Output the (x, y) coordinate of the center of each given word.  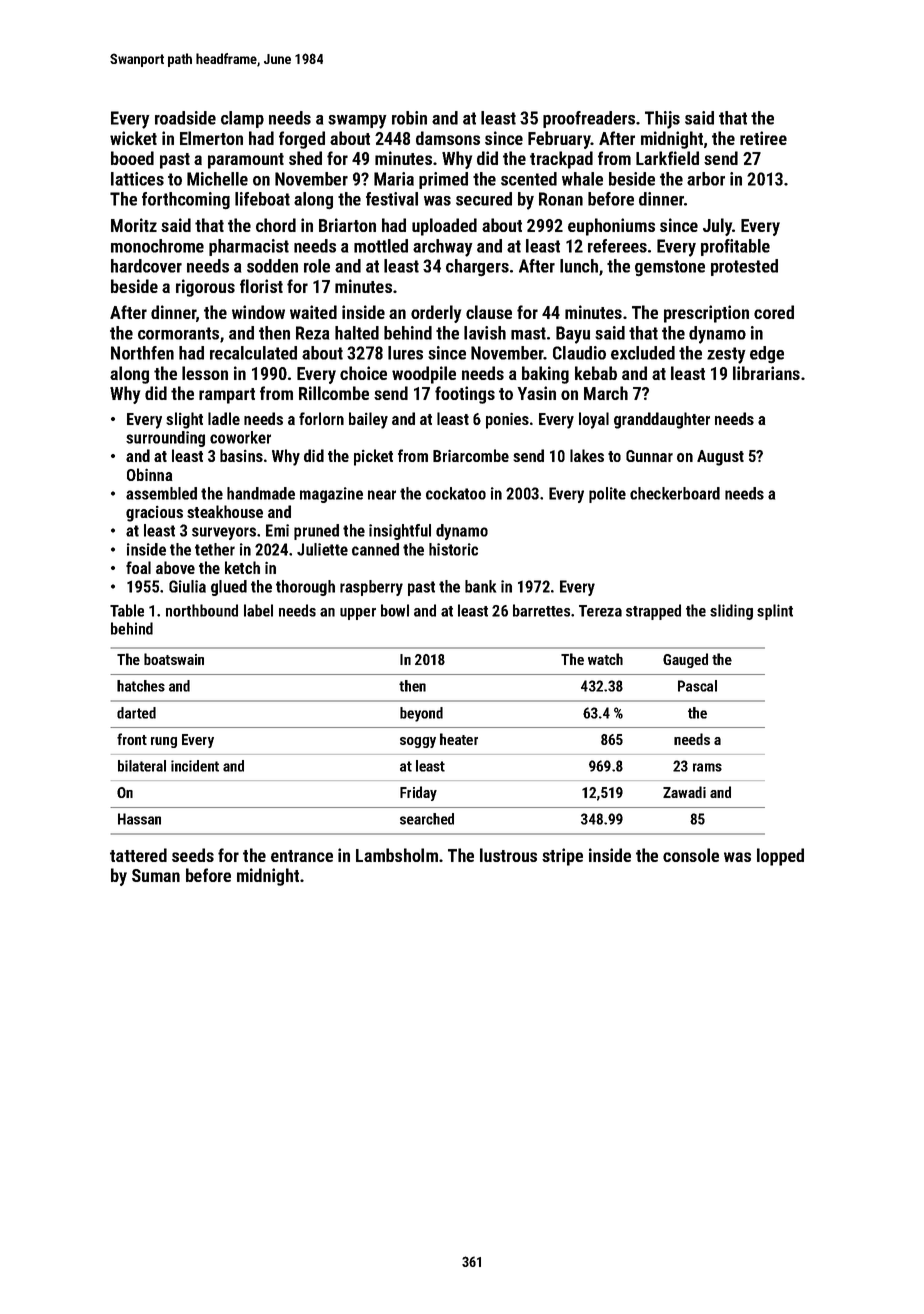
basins (241, 455)
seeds (193, 855)
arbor (706, 179)
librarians (766, 373)
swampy (357, 122)
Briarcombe (471, 455)
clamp (242, 119)
